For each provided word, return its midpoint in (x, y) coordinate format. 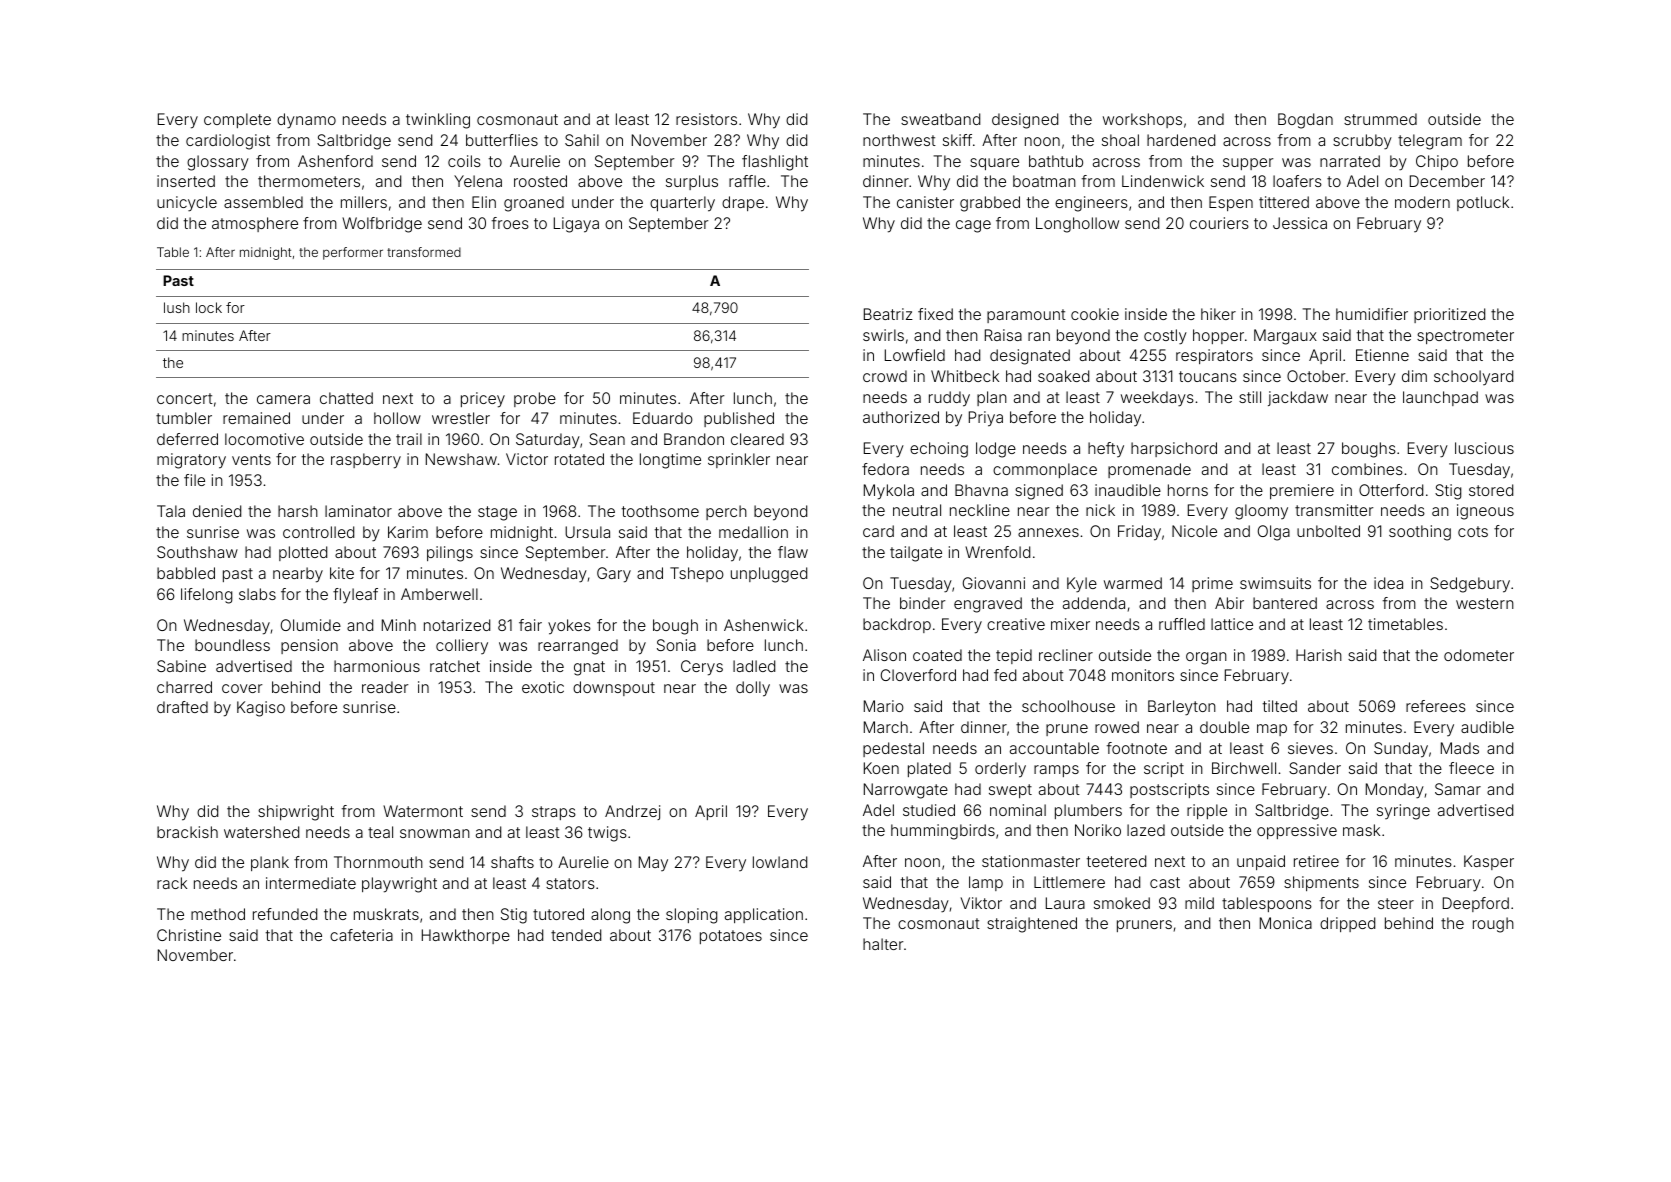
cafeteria (361, 935)
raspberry (366, 461)
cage (973, 226)
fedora (885, 469)
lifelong (207, 596)
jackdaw (1298, 398)
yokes (569, 627)
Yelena (478, 181)
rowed (1117, 727)
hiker (1218, 314)
